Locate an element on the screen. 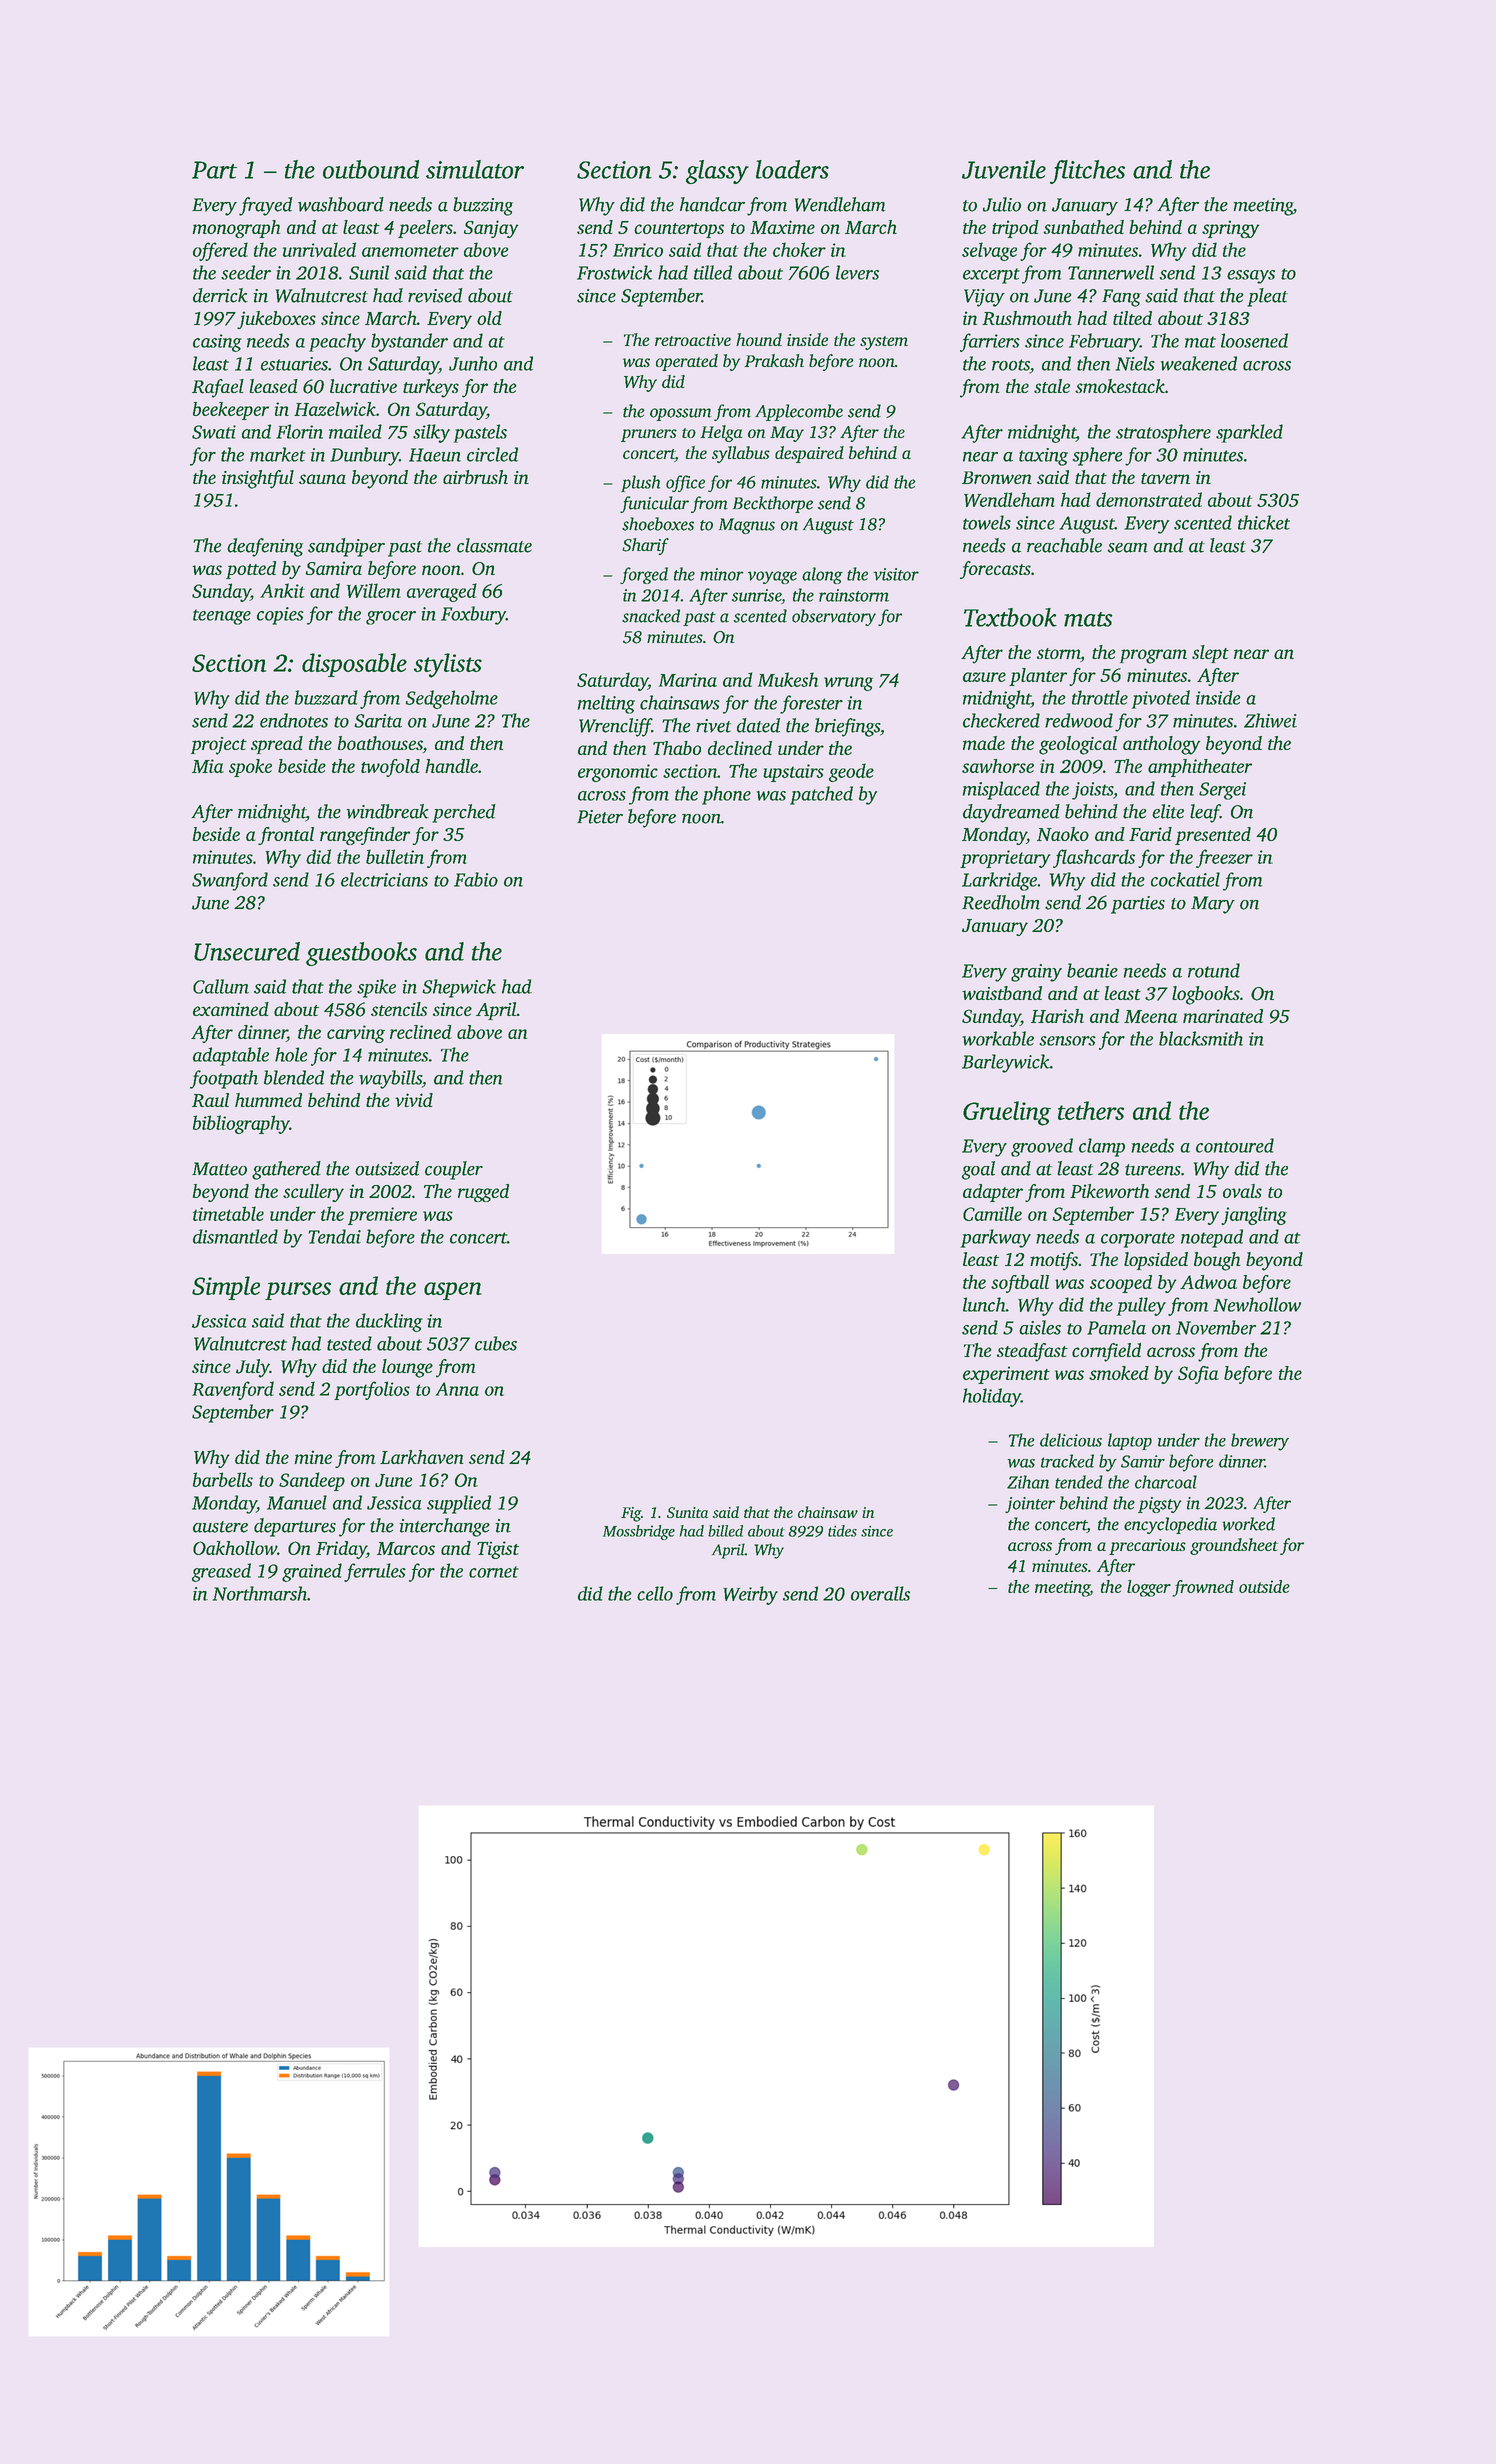 The width and height of the screenshot is (1496, 2464). rotund is located at coordinates (1214, 970).
